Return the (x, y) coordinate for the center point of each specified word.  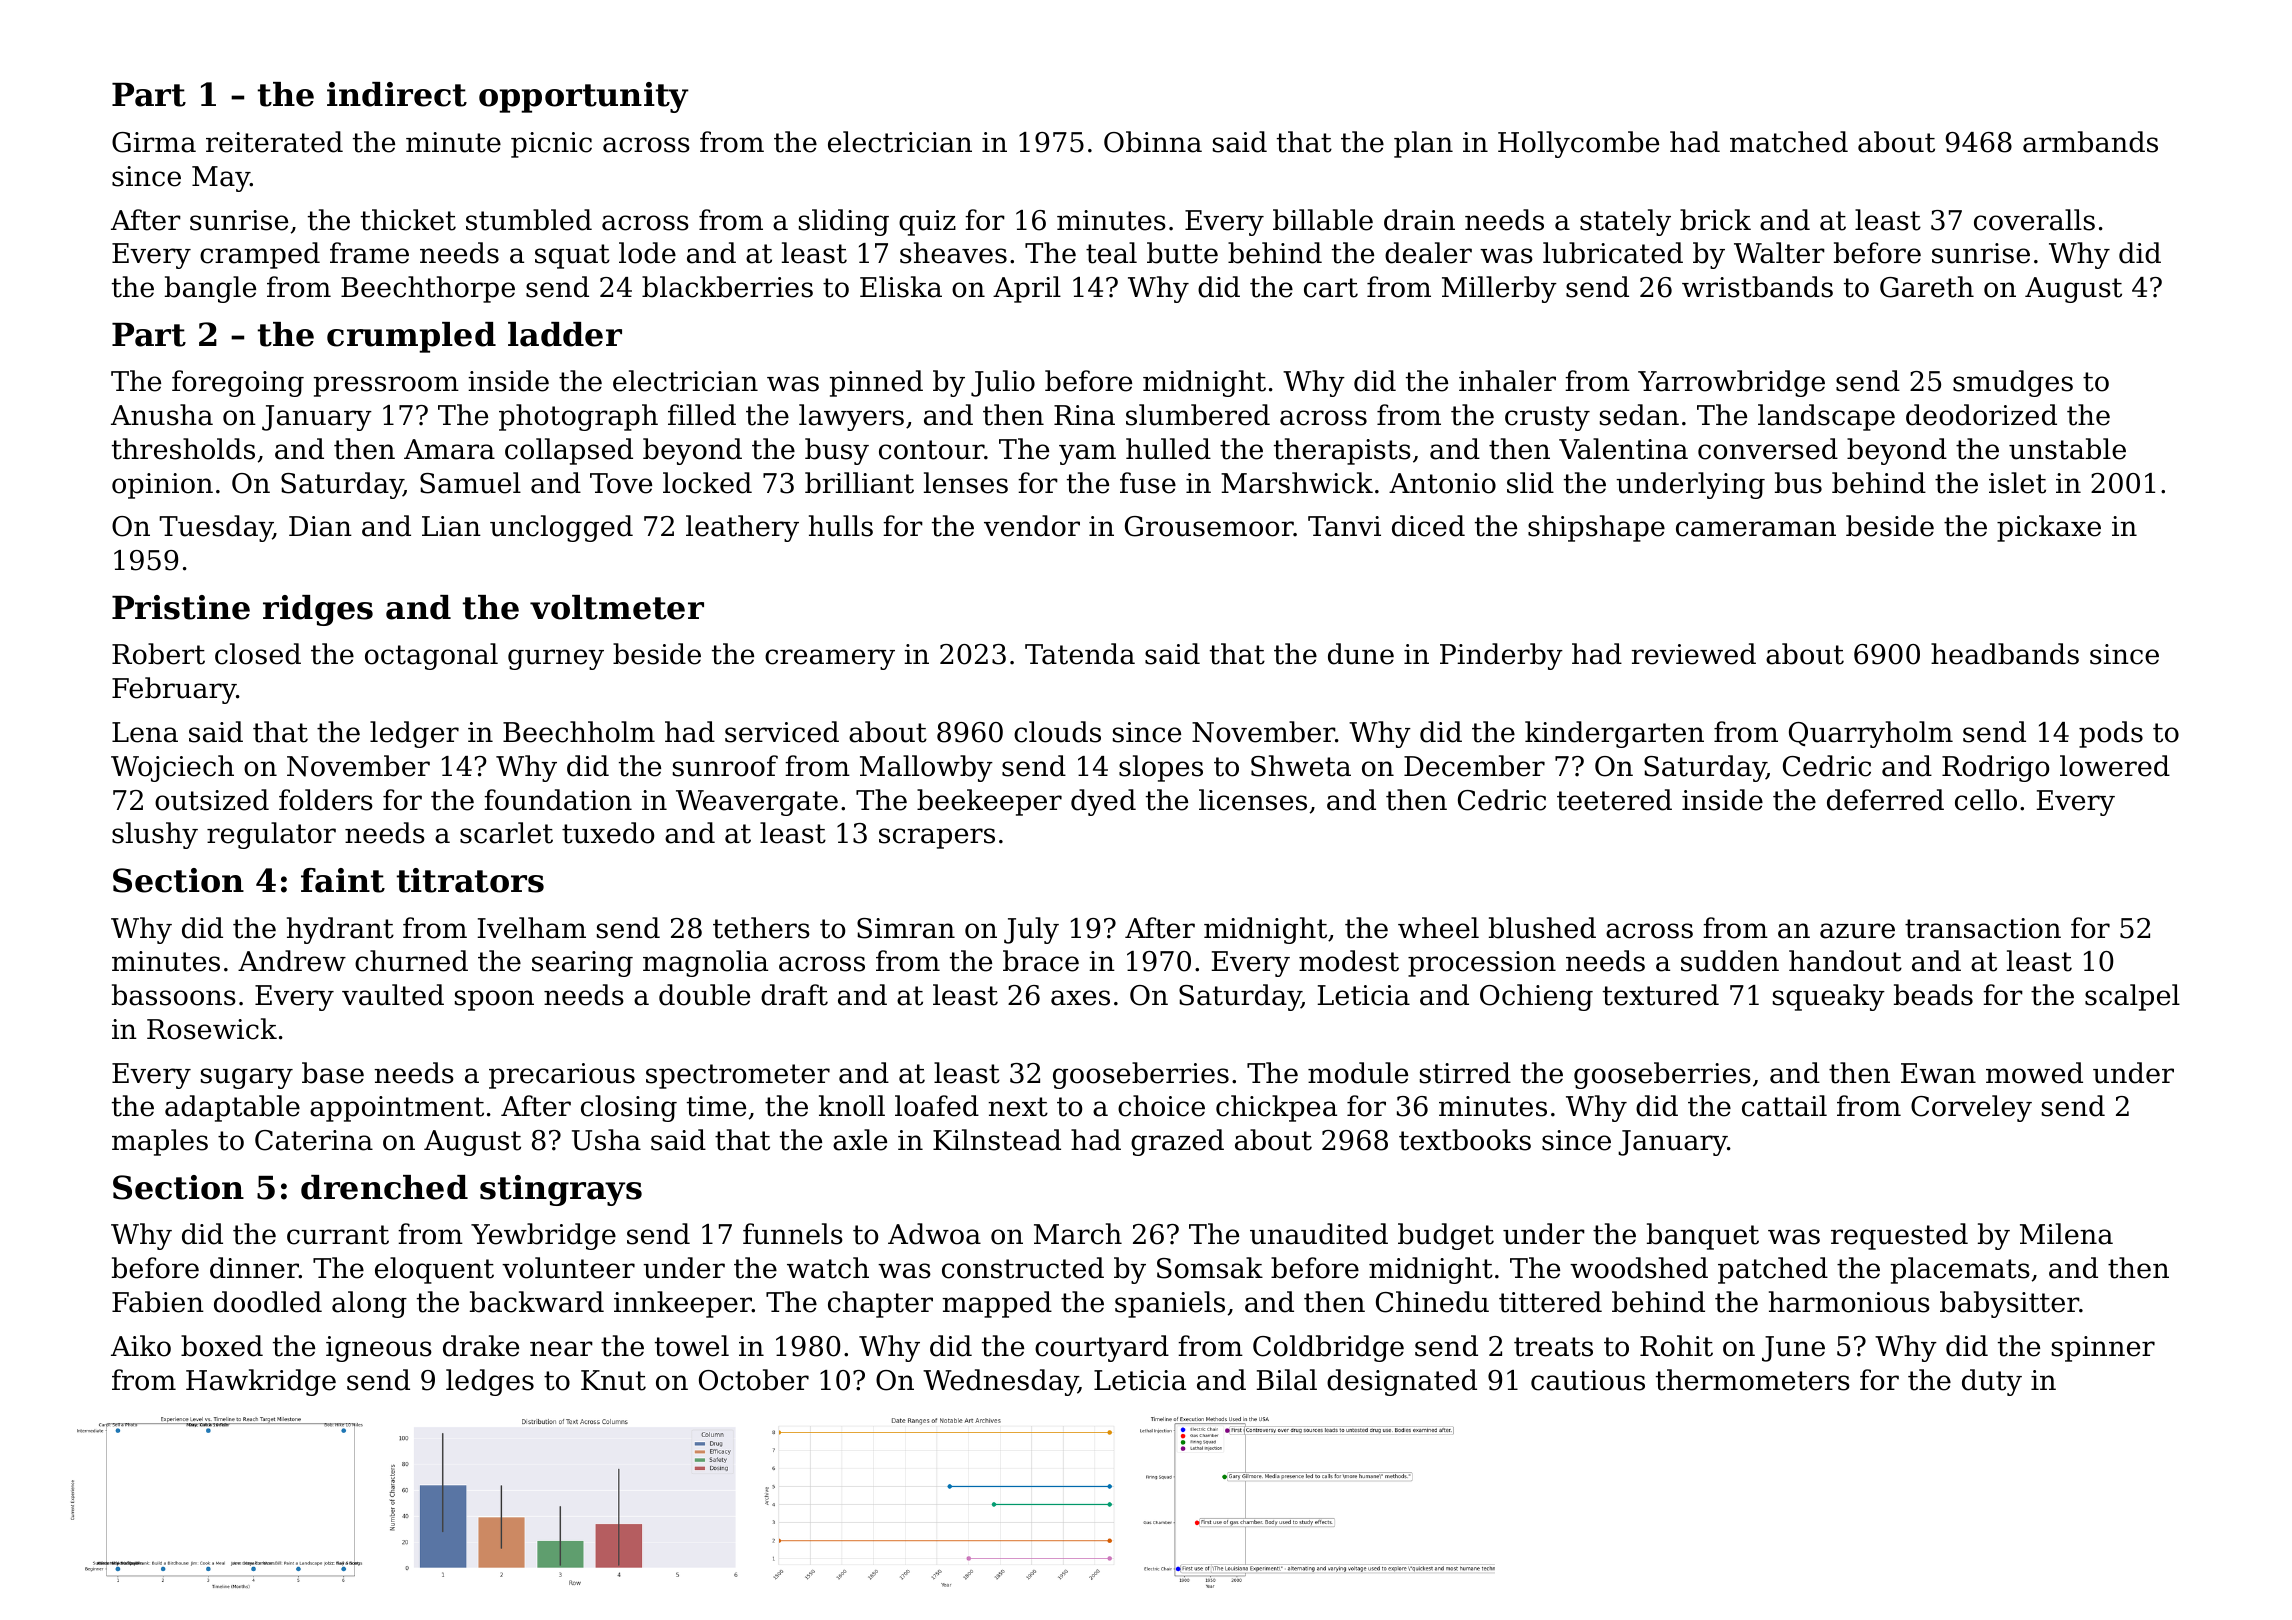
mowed (2034, 1073)
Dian (320, 526)
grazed (1177, 1142)
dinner (254, 1268)
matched (1789, 142)
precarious (562, 1076)
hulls (841, 526)
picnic (551, 145)
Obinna (1153, 142)
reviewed (1693, 654)
